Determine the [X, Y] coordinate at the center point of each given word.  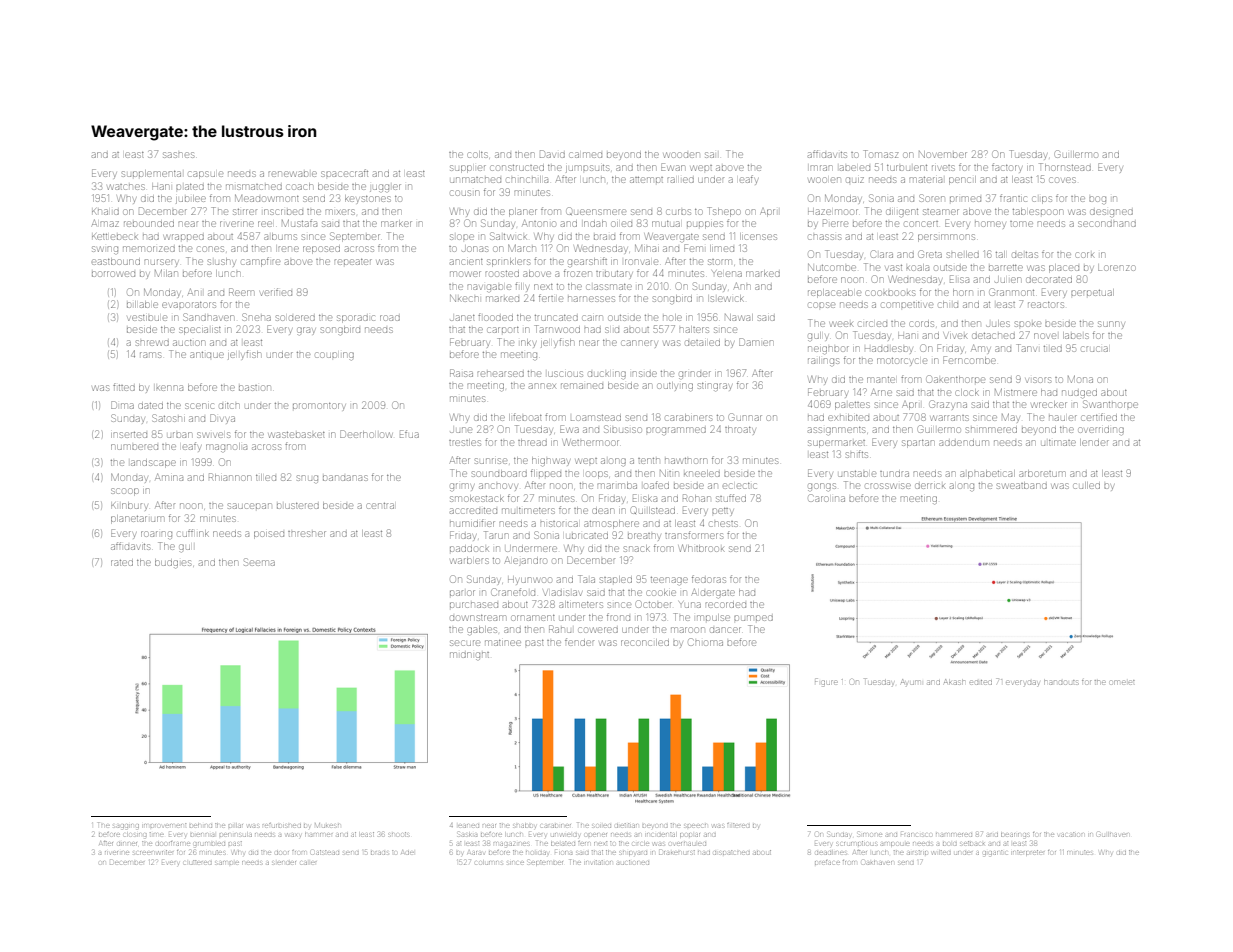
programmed [676, 431]
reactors [1046, 305]
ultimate [1059, 443]
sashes [178, 155]
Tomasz [881, 154]
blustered [298, 506]
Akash [954, 682]
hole [672, 317]
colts [477, 154]
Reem [241, 292]
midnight [469, 656]
